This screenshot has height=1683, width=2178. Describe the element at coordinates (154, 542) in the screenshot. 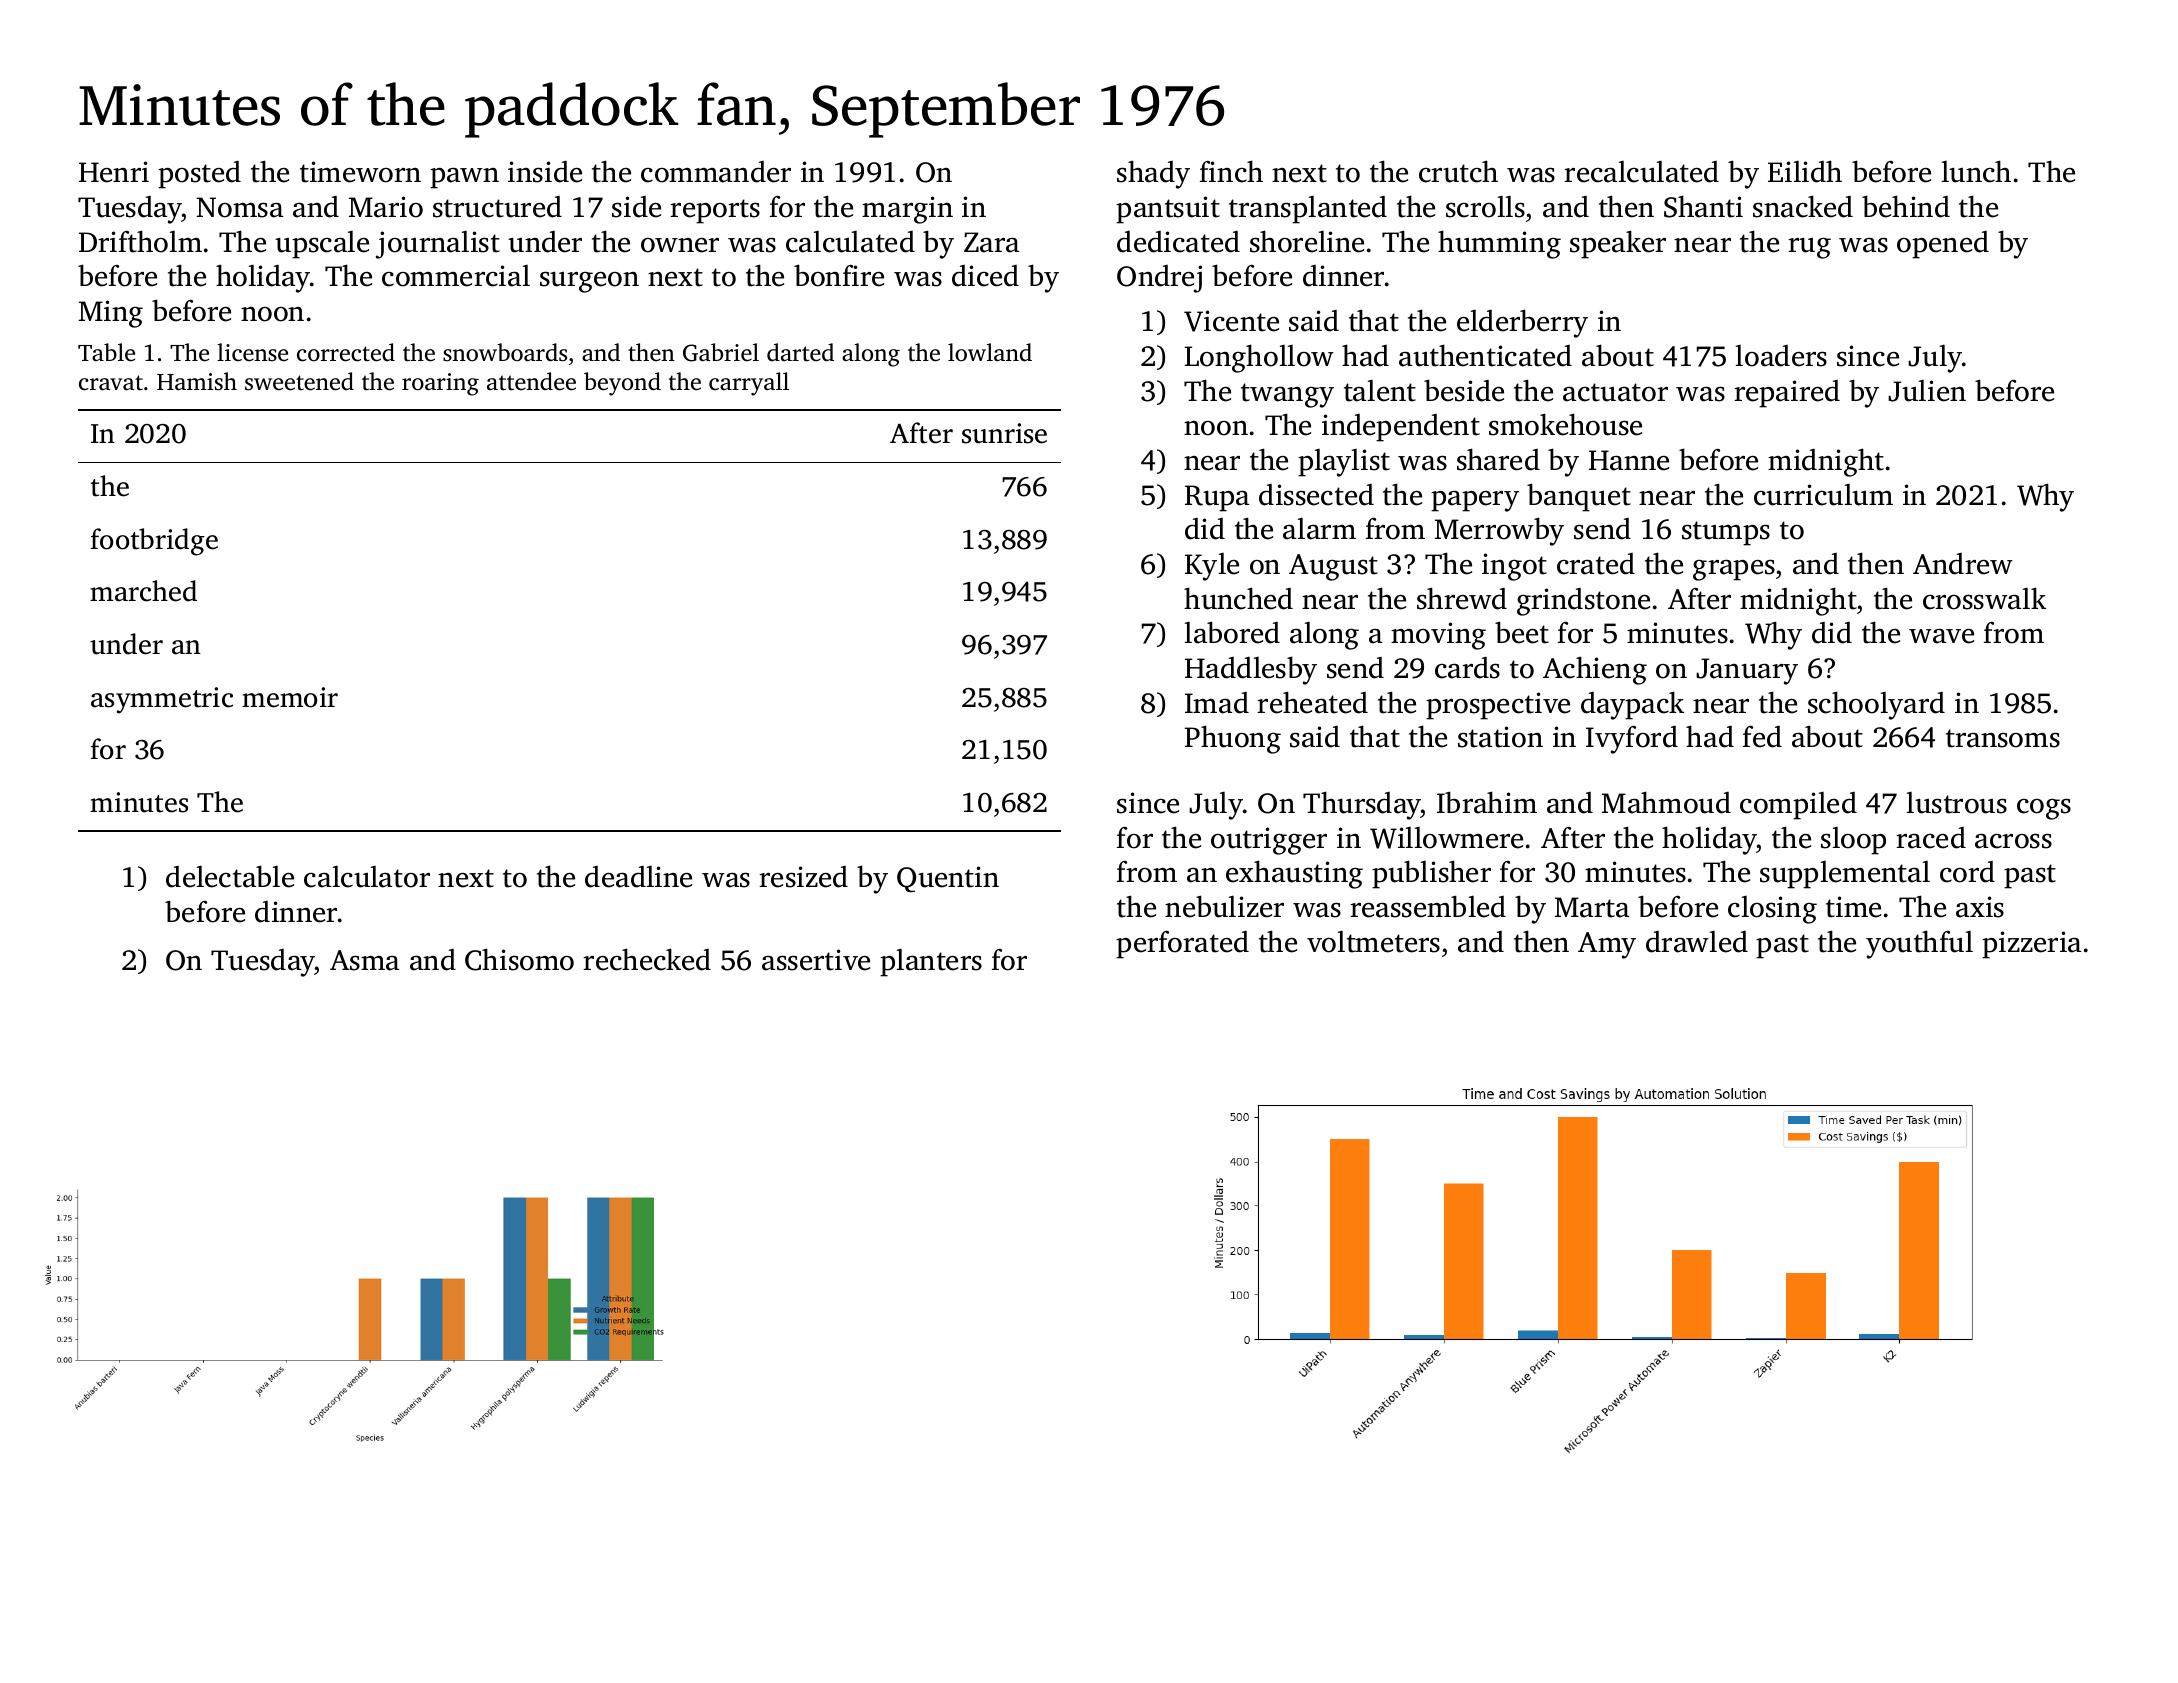

I see `footbridge` at that location.
